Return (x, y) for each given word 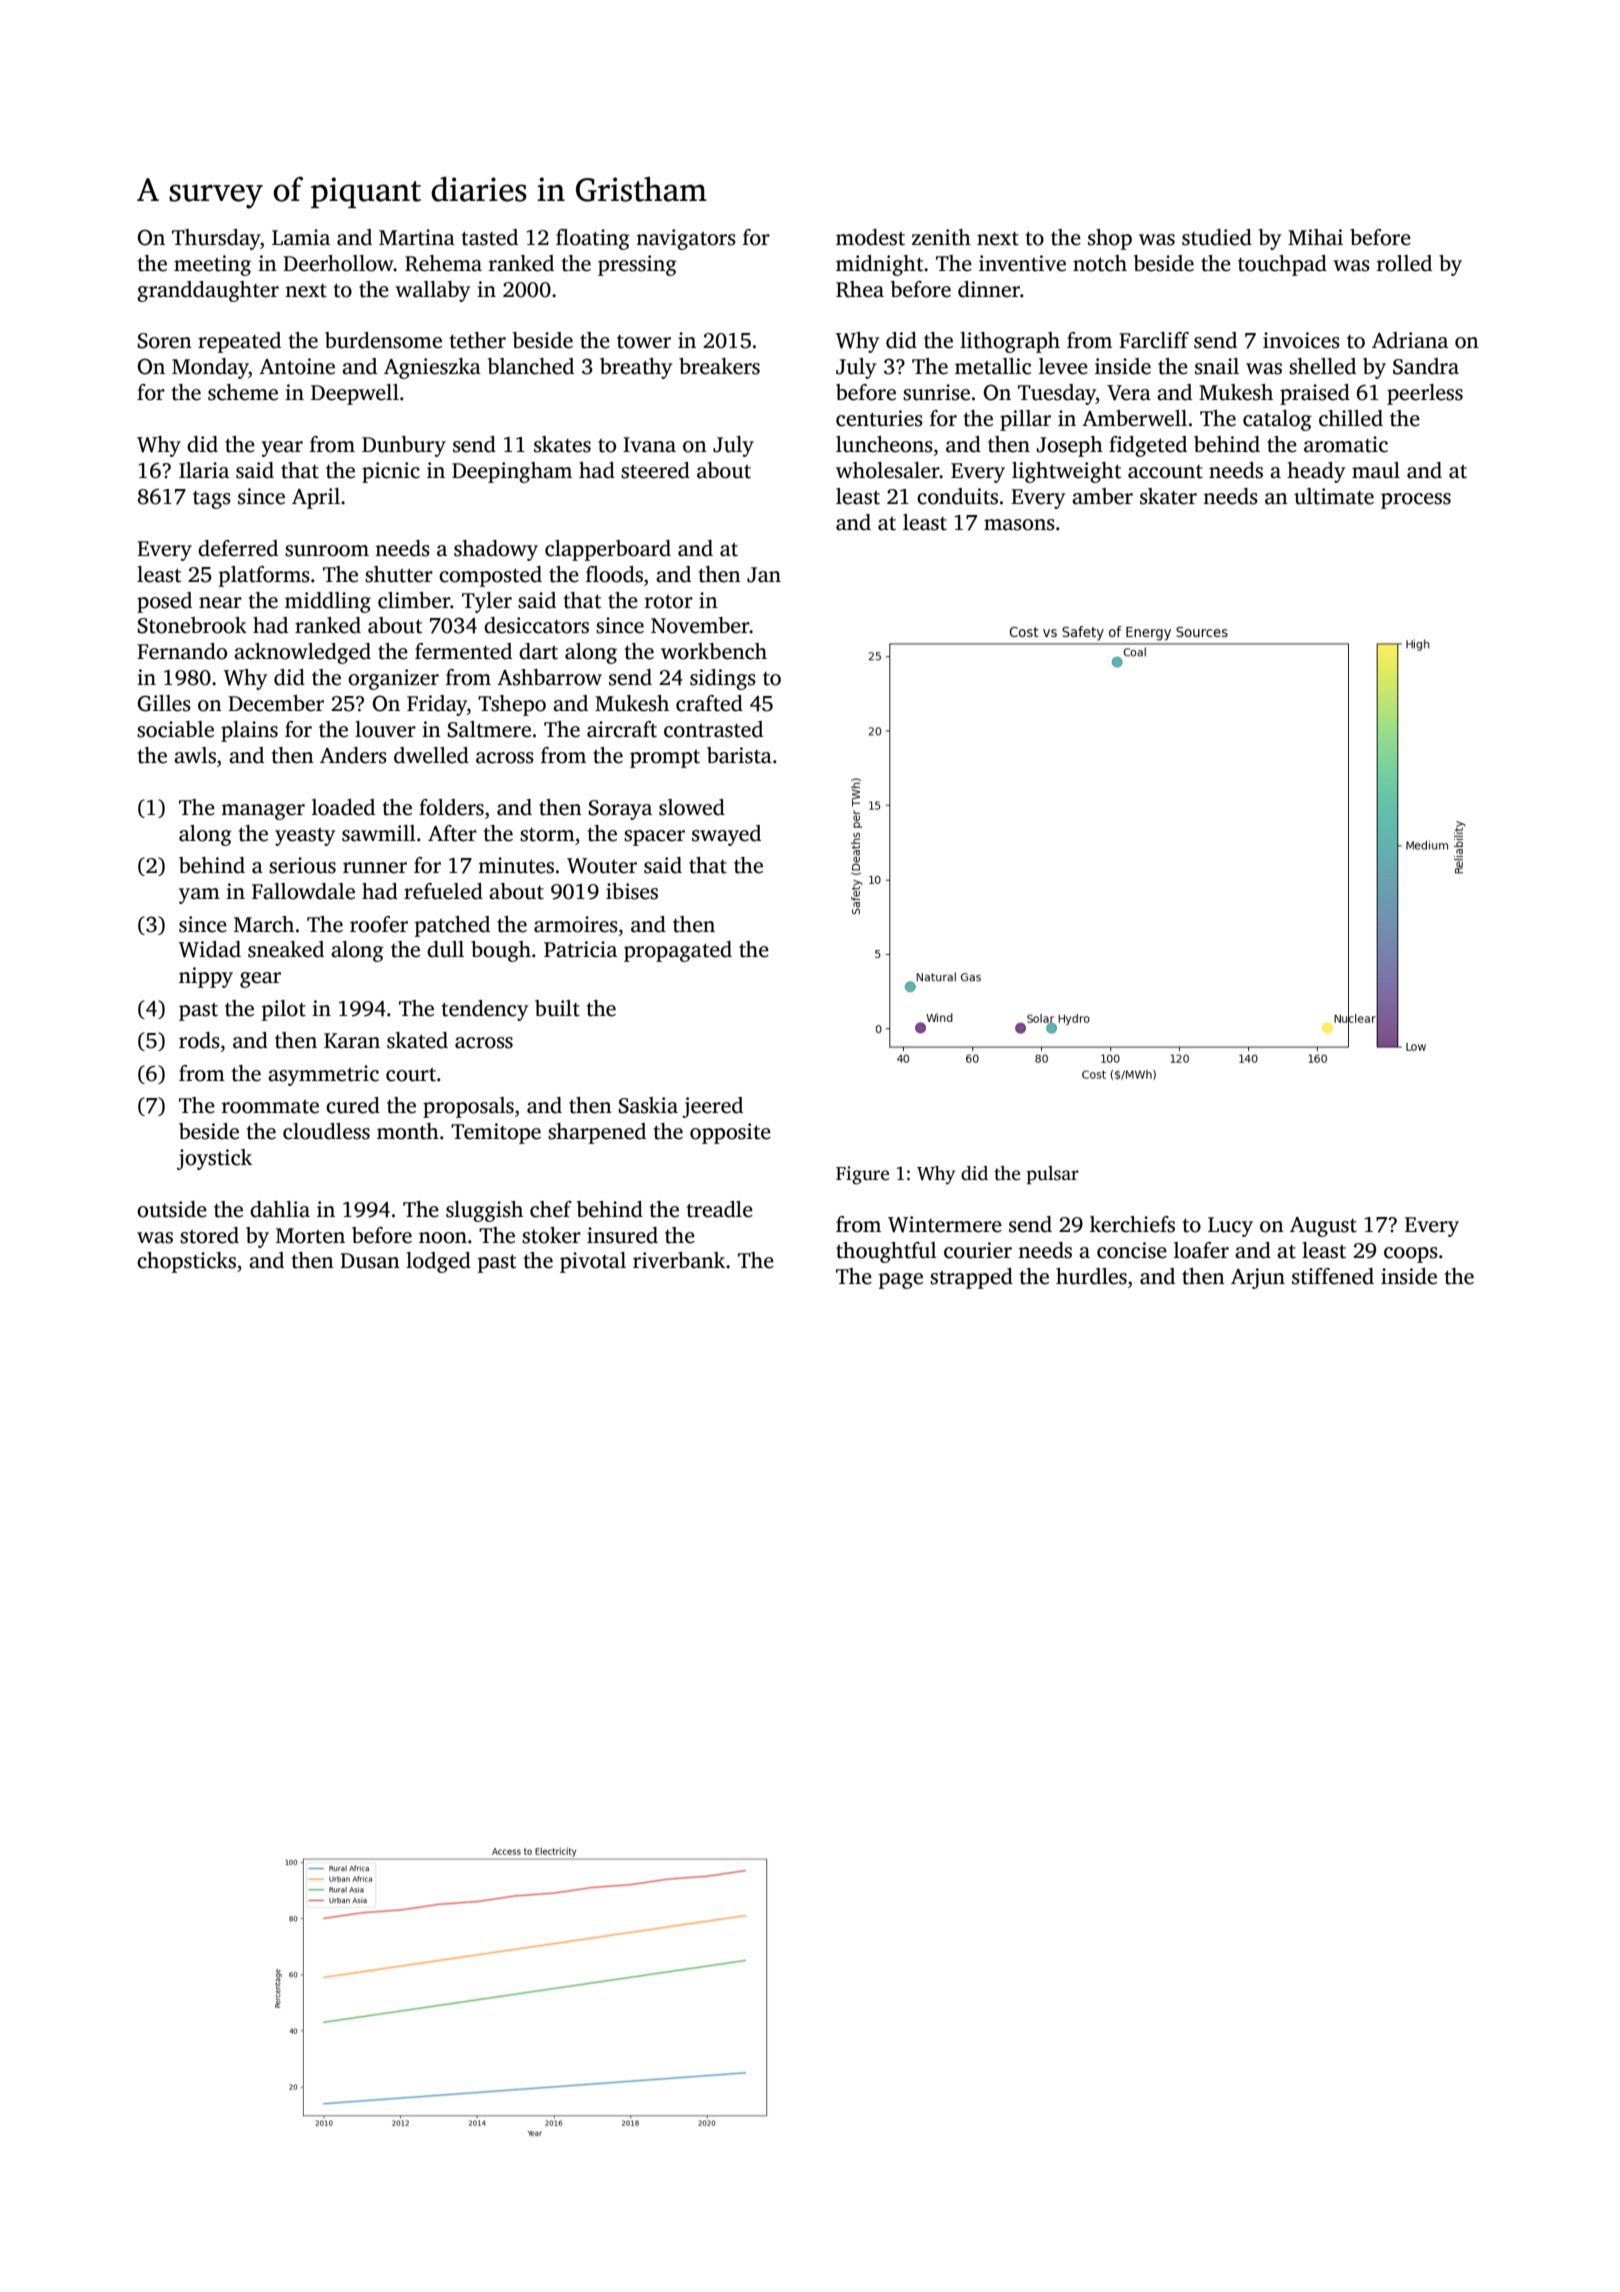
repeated (239, 342)
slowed (692, 807)
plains (249, 731)
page (901, 1281)
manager (263, 812)
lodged (438, 1262)
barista (739, 755)
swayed (726, 835)
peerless (1425, 394)
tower (644, 342)
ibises (632, 891)
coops (1411, 1255)
